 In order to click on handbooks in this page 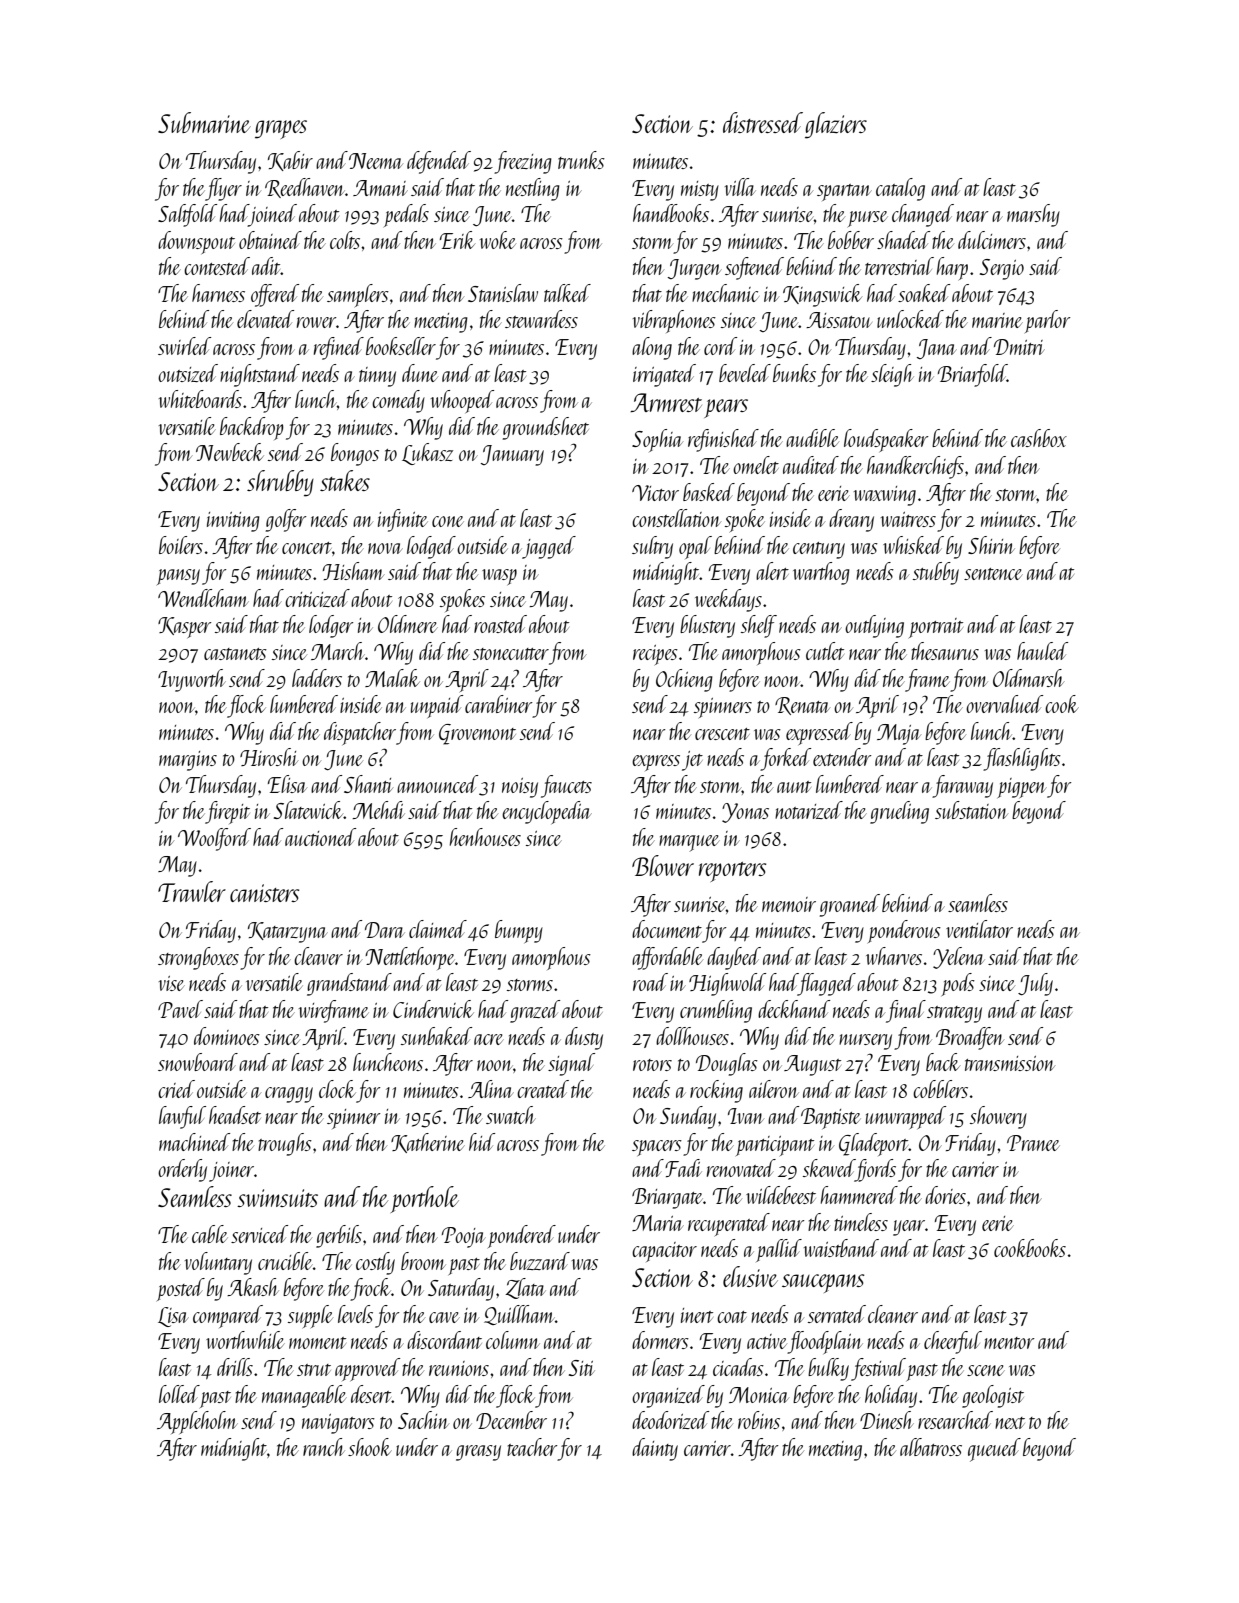, I will do `click(671, 213)`.
